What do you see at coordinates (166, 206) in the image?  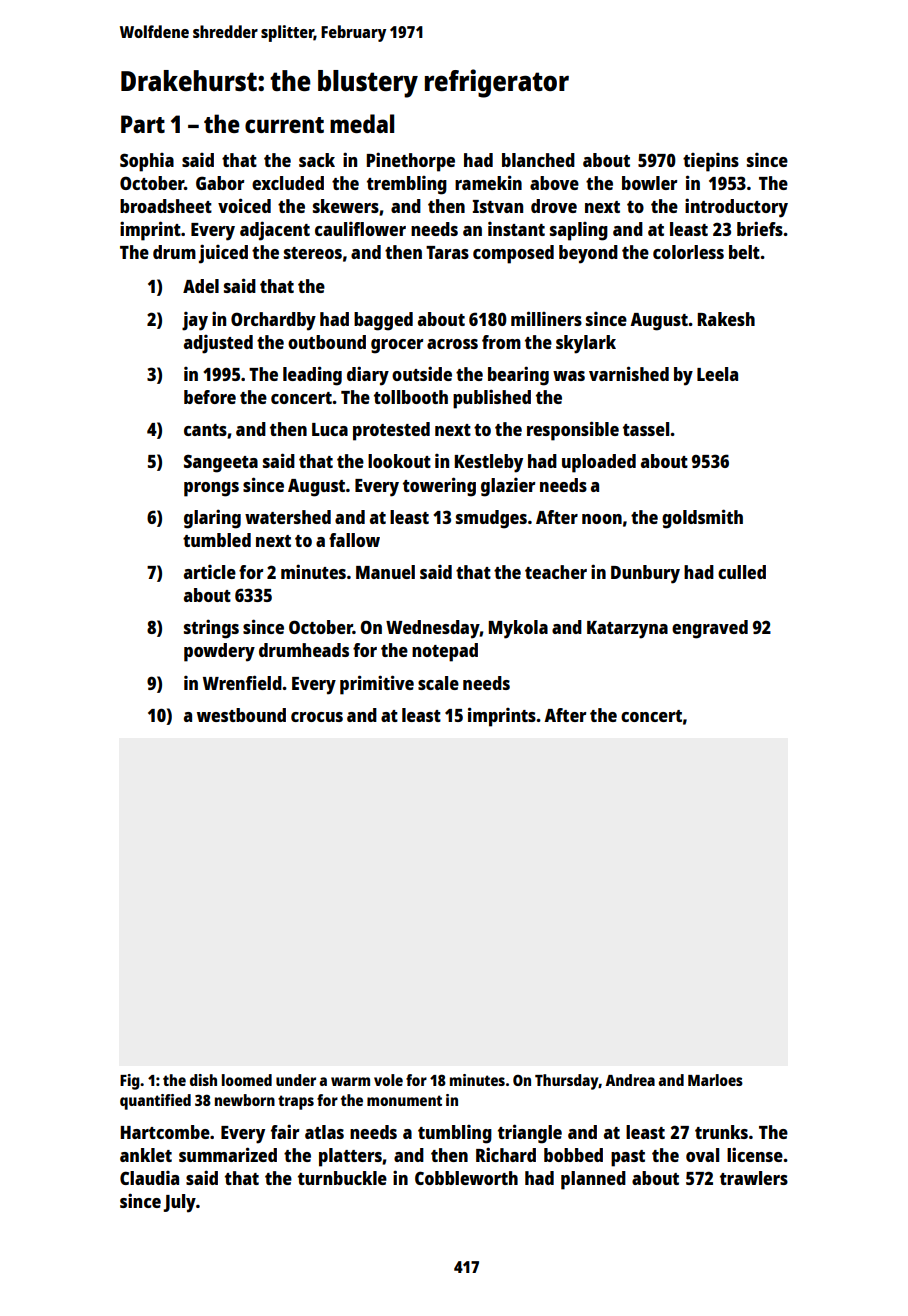 I see `broadsheet` at bounding box center [166, 206].
